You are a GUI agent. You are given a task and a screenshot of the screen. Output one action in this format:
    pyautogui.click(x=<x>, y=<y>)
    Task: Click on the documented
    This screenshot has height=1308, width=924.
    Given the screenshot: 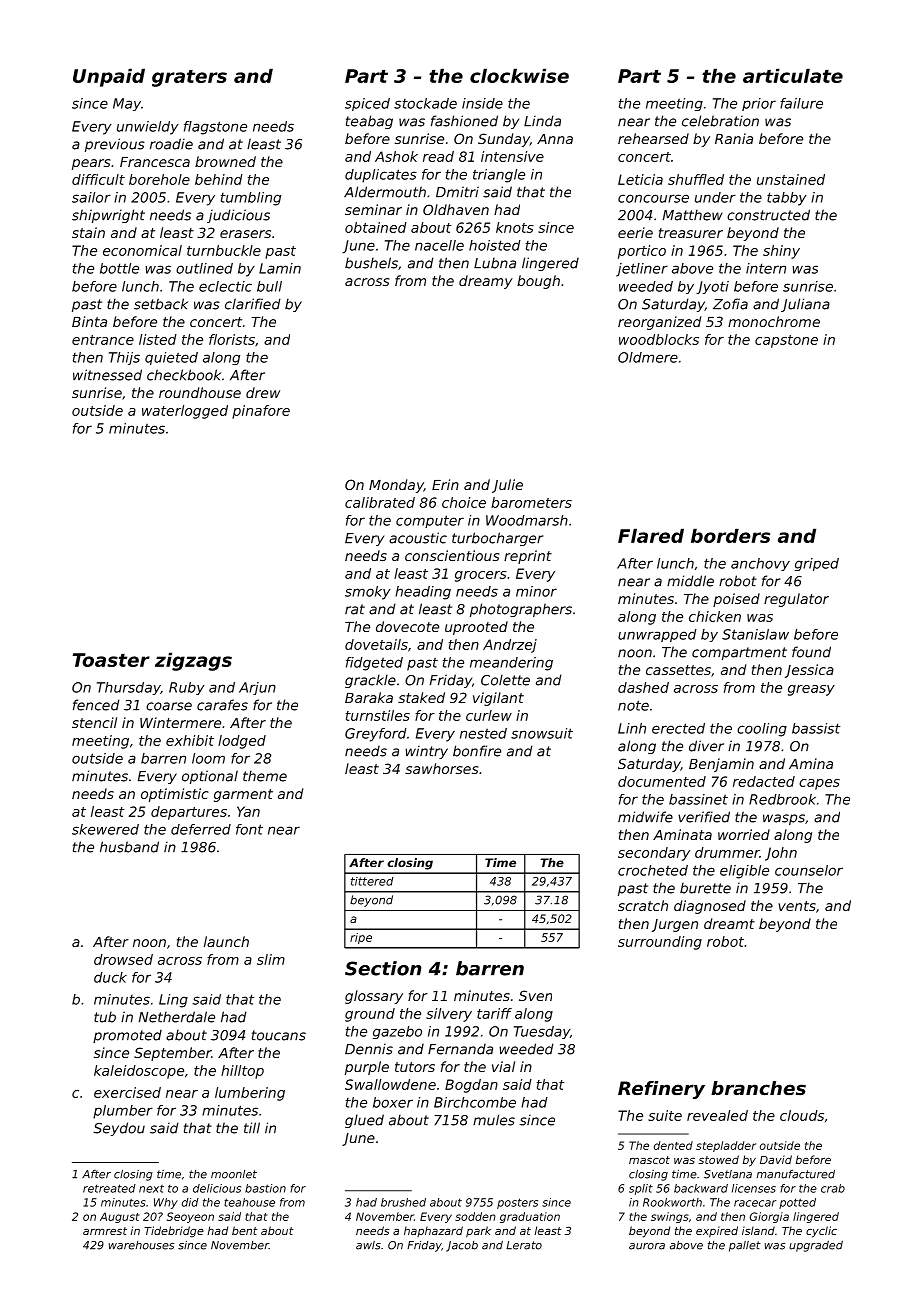 What is the action you would take?
    pyautogui.click(x=662, y=781)
